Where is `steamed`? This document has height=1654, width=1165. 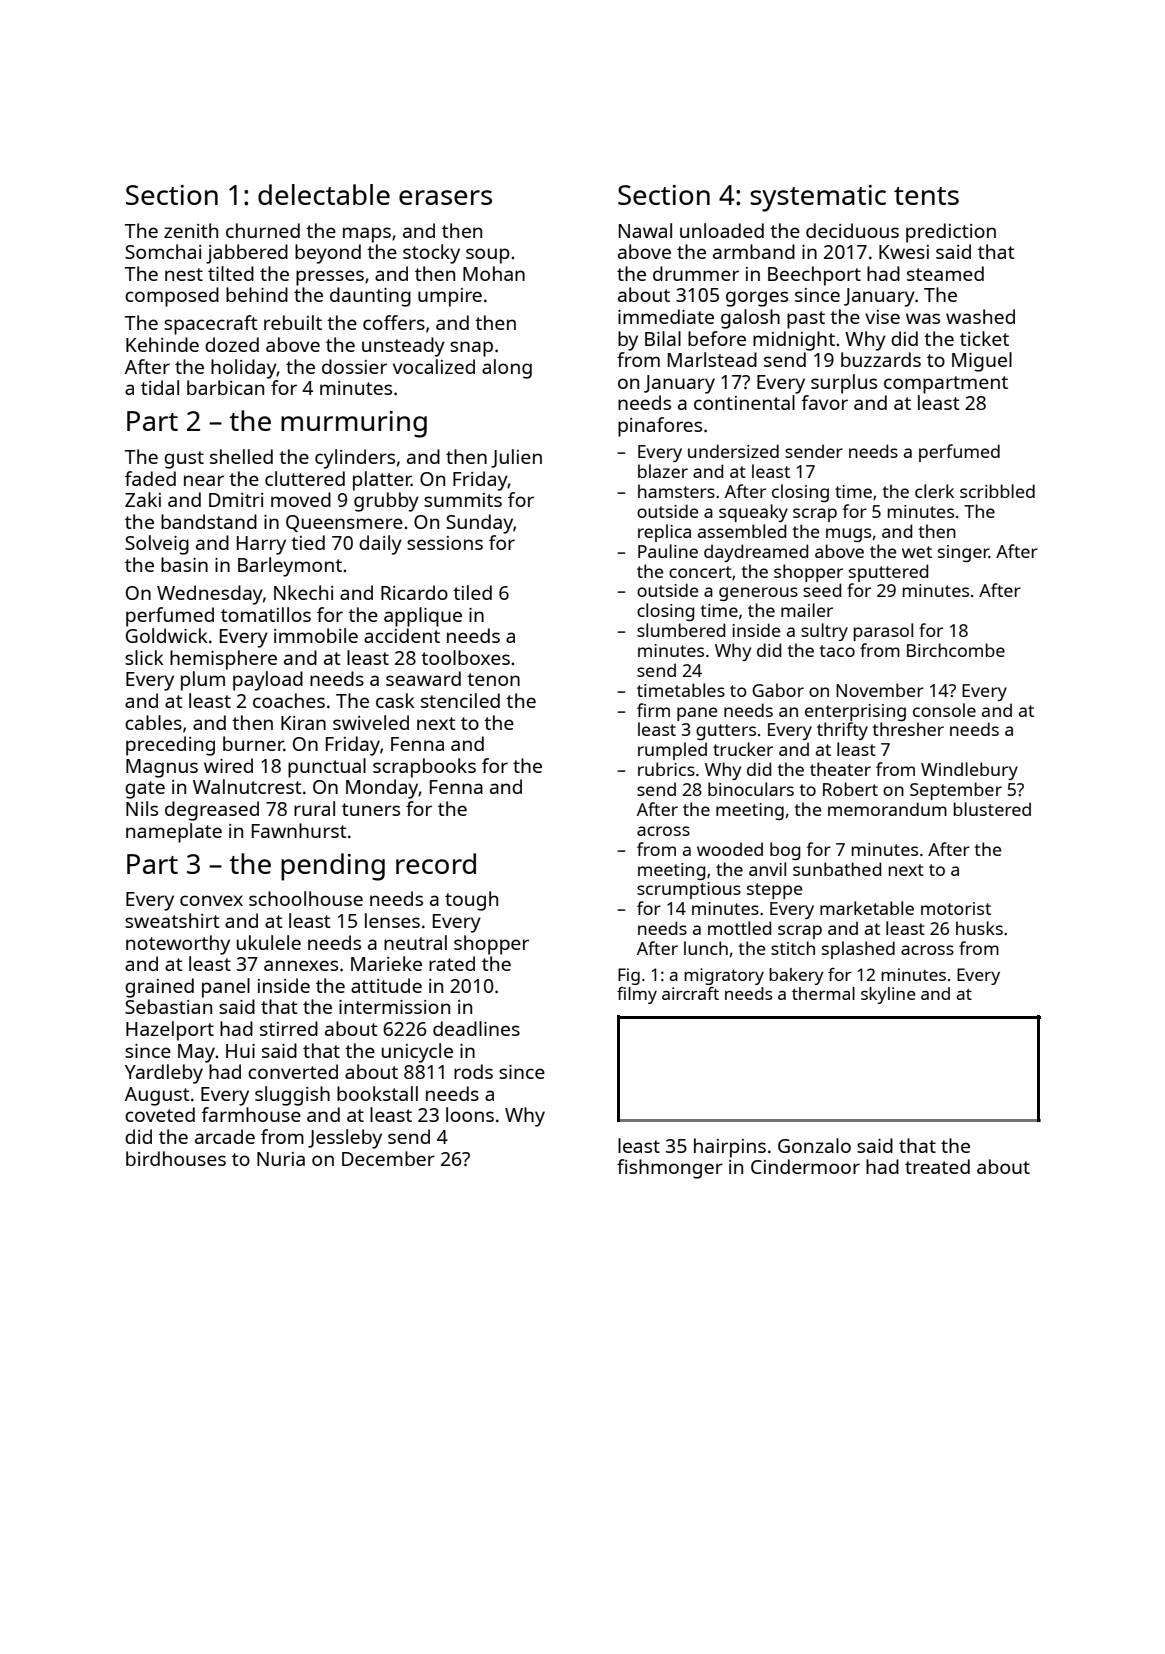
steamed is located at coordinates (945, 273).
